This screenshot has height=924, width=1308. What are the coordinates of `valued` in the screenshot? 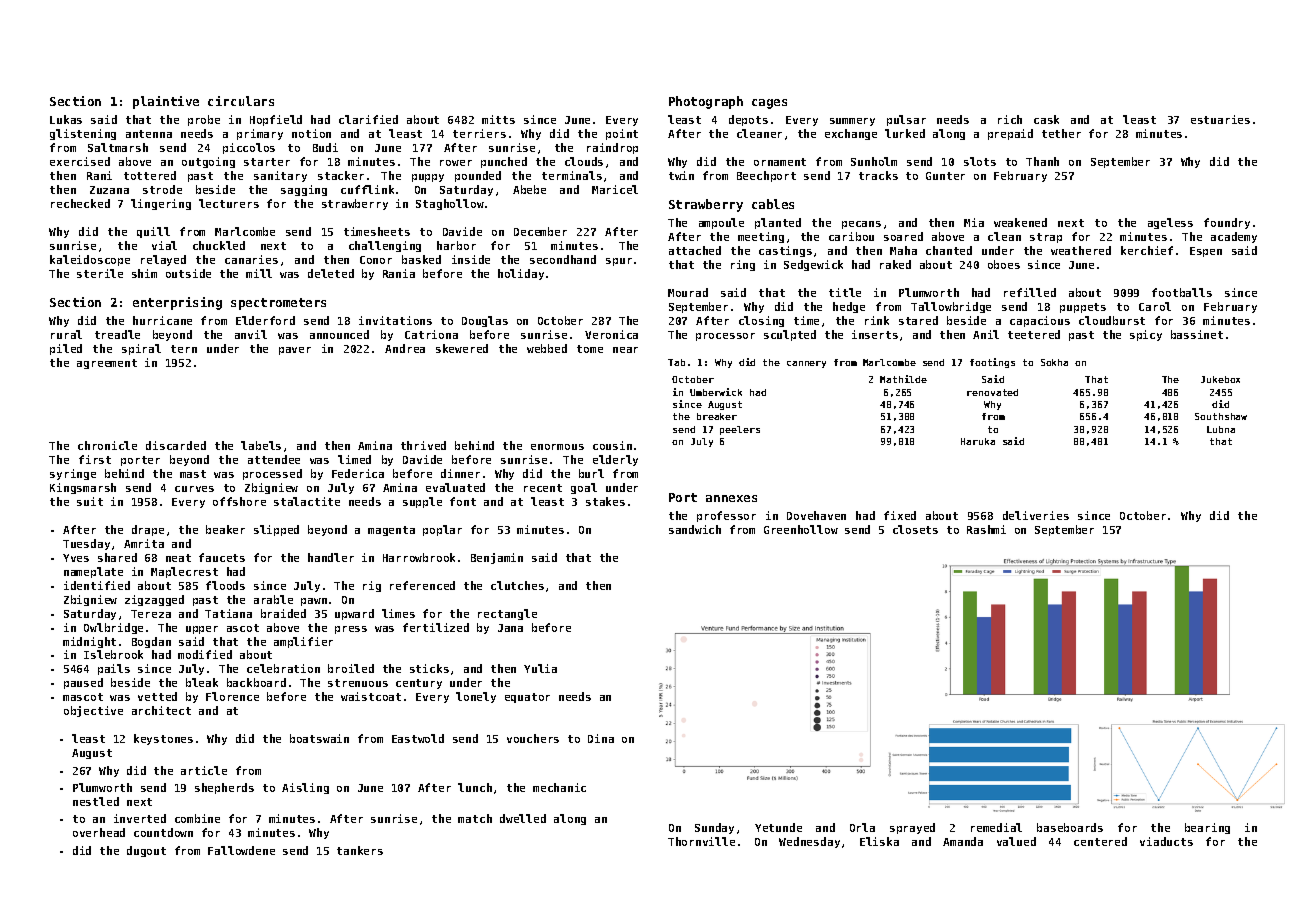 It's located at (1016, 841).
